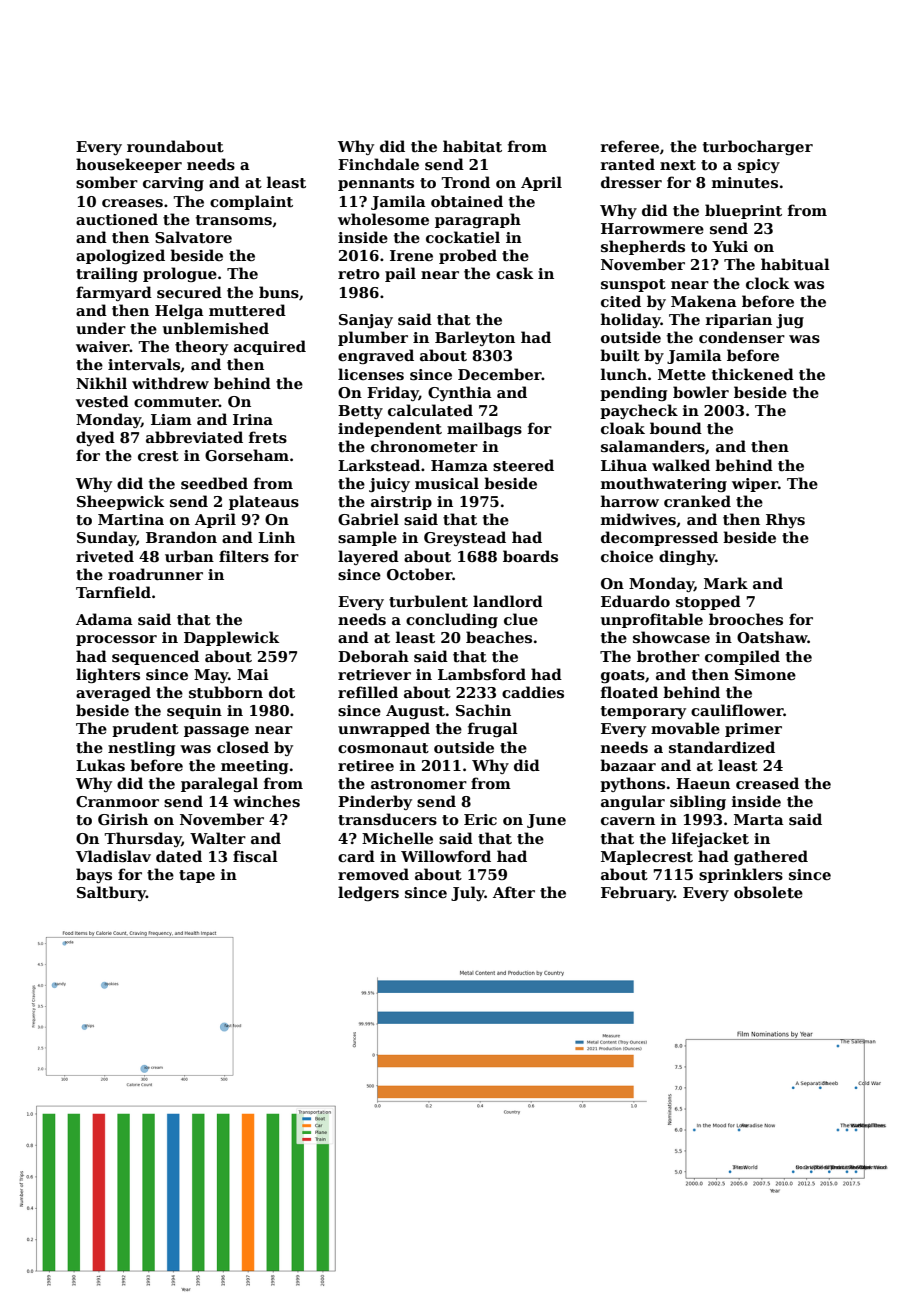 Image resolution: width=908 pixels, height=1316 pixels. I want to click on blueprint, so click(743, 211).
